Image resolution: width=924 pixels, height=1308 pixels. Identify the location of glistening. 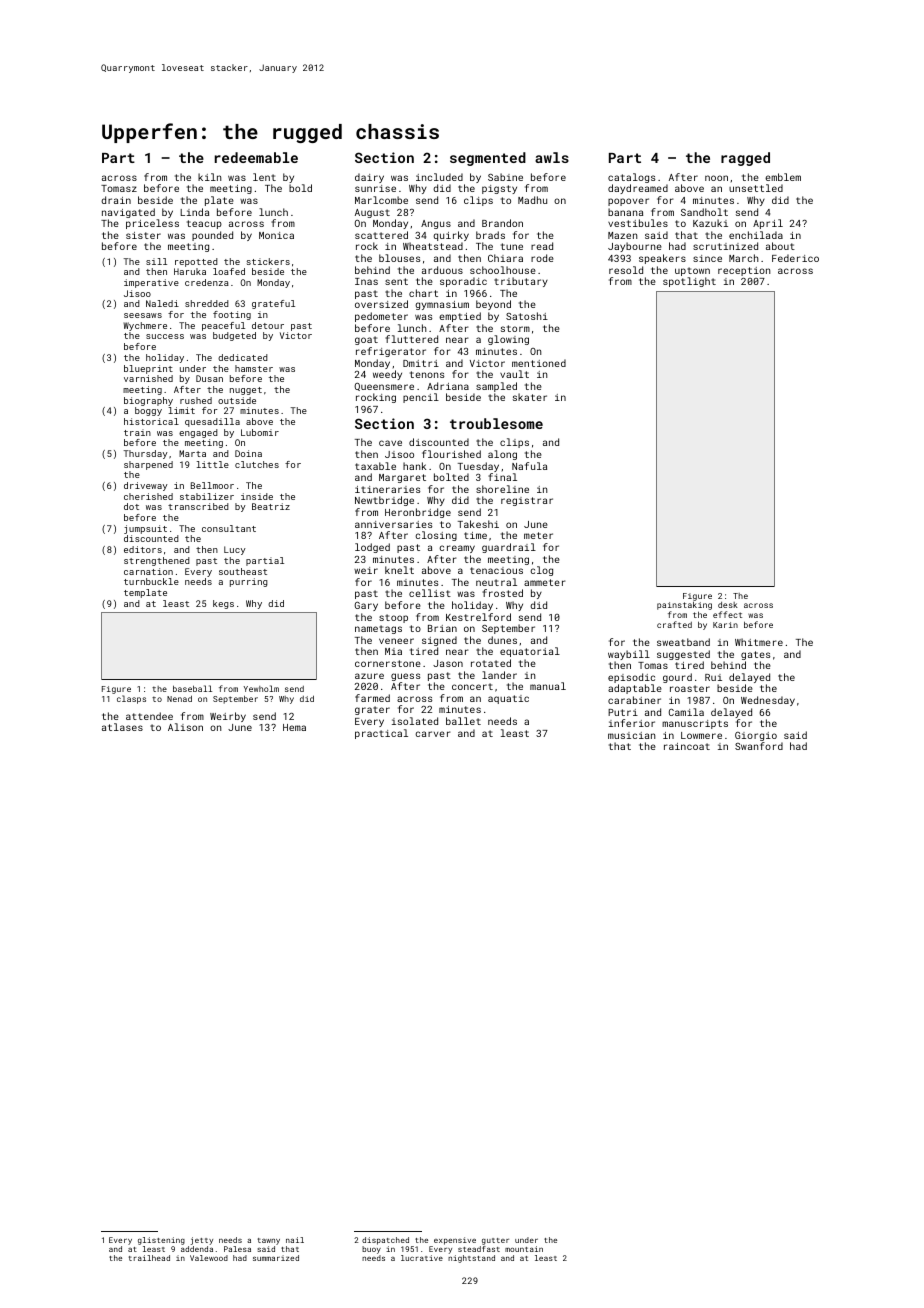
(161, 1241).
